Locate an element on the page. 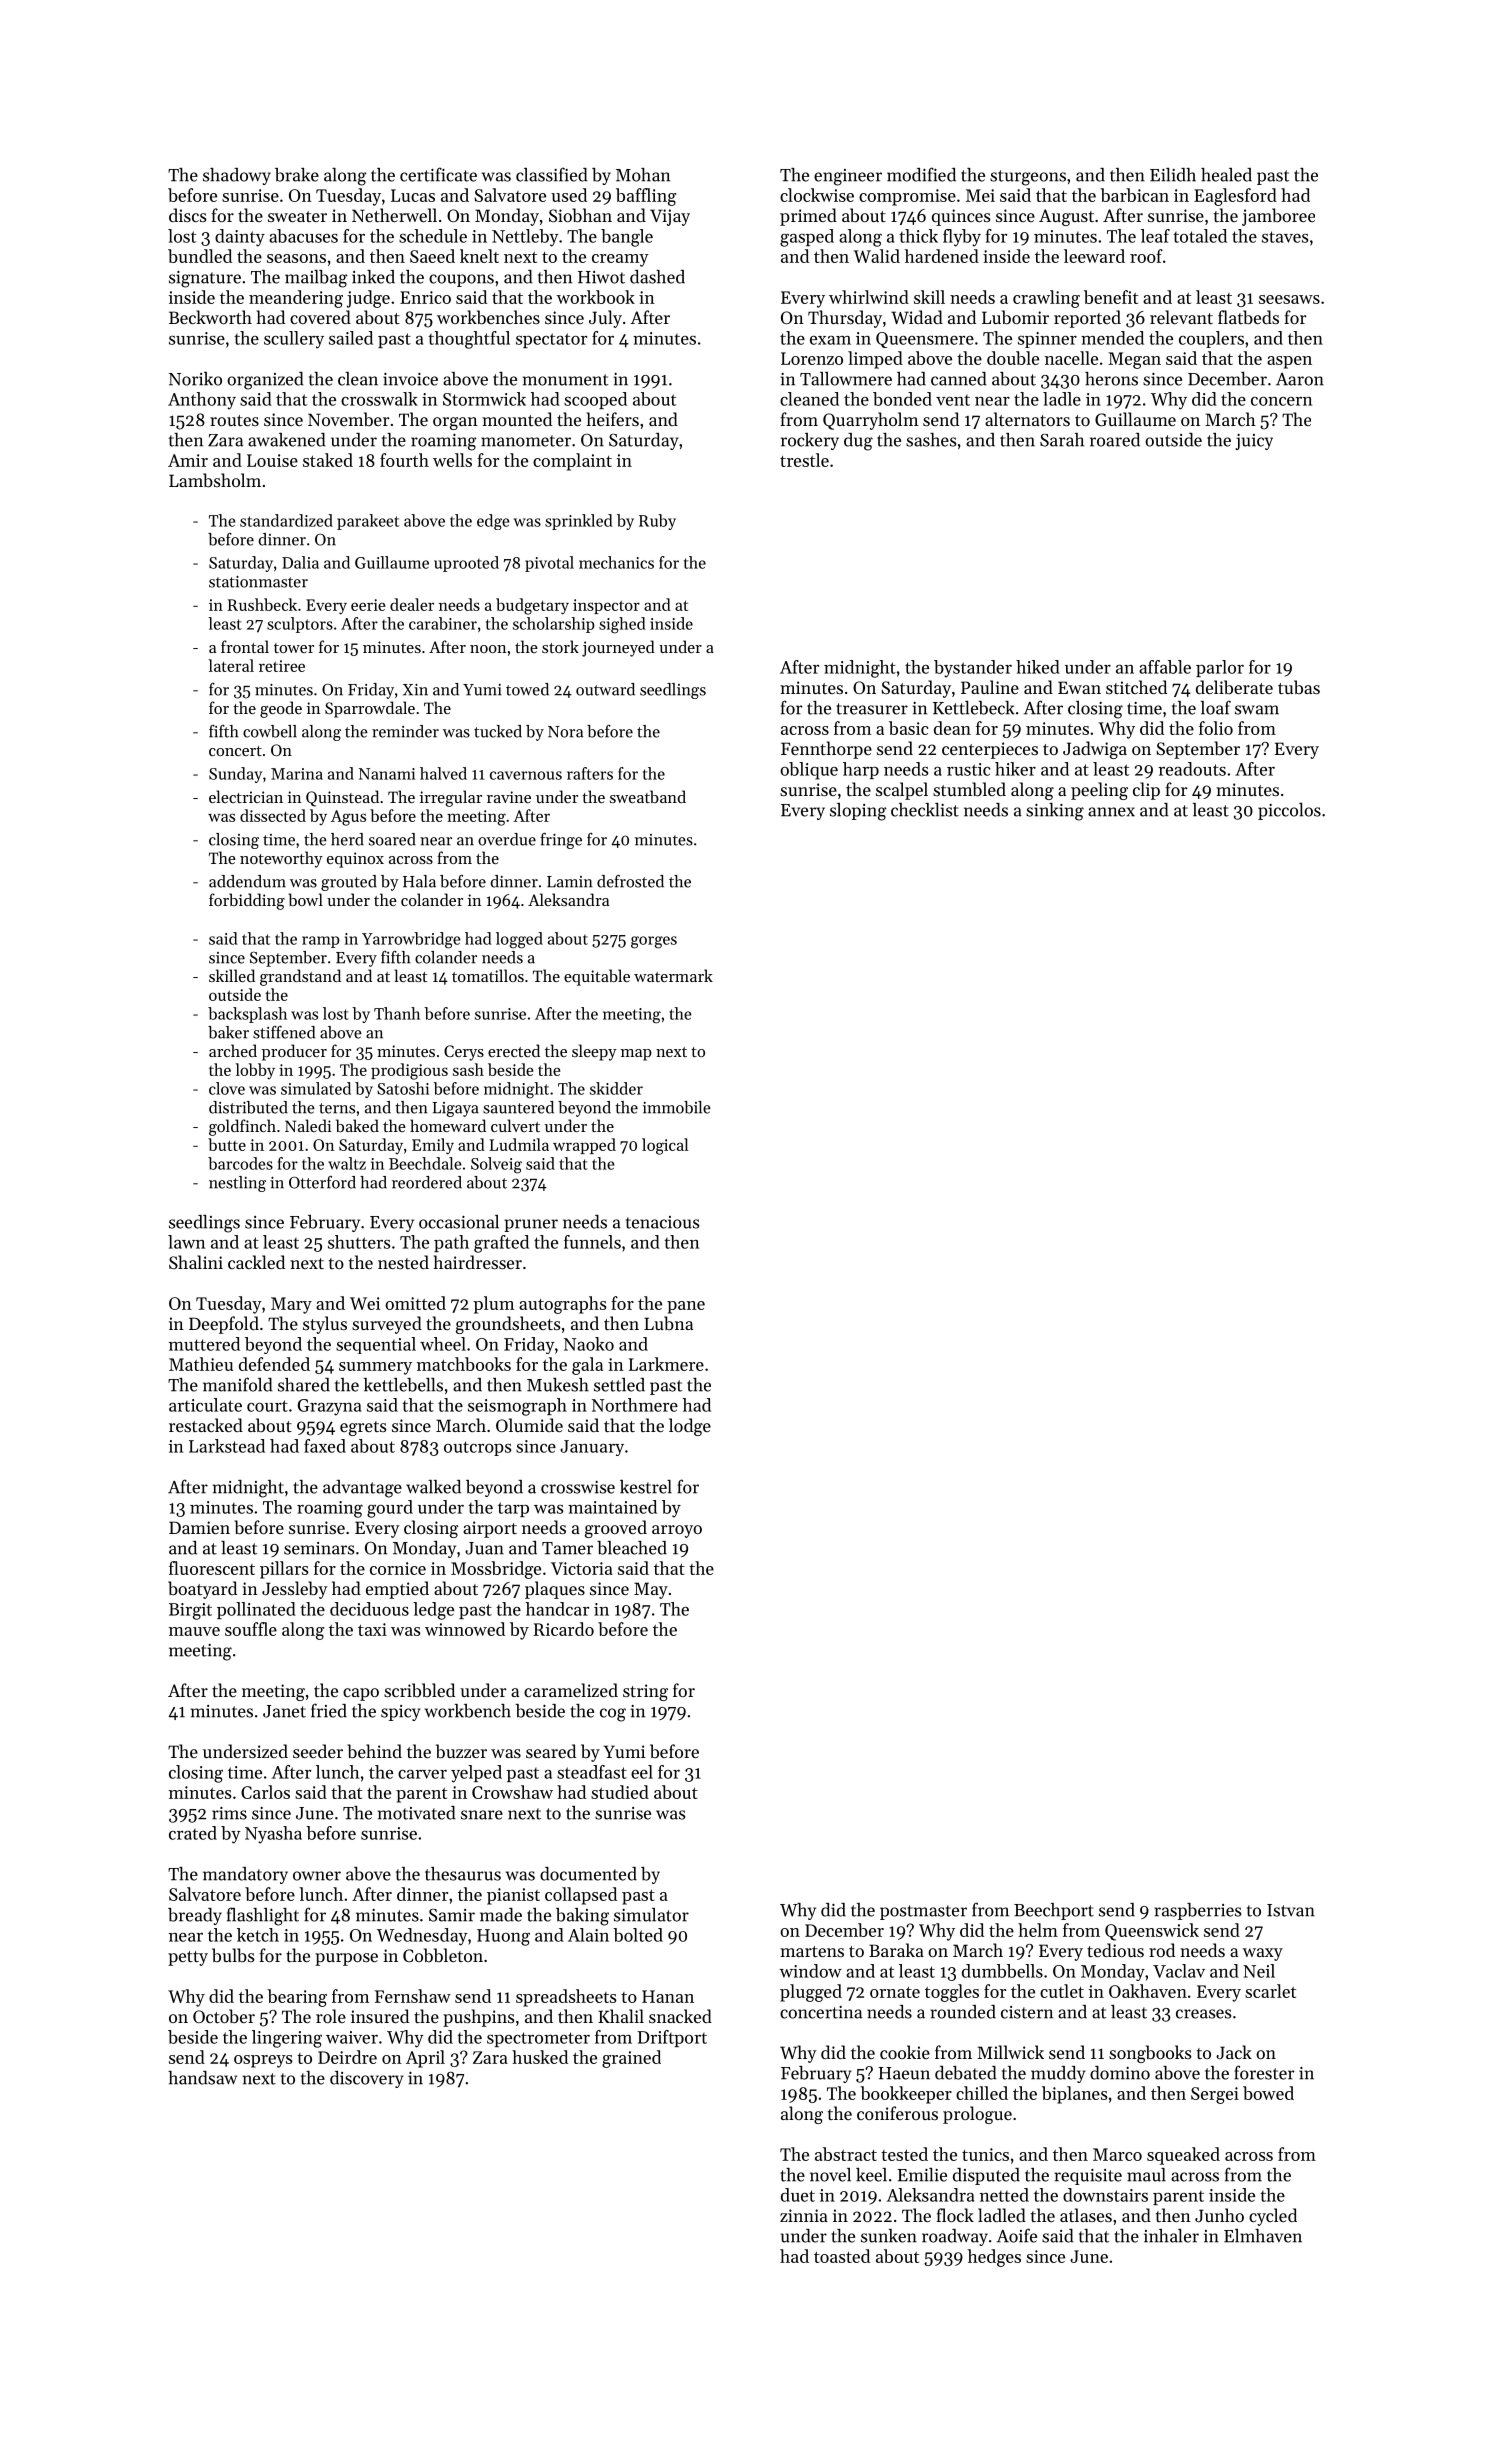 The width and height of the image is (1496, 2464). herons is located at coordinates (1111, 379).
